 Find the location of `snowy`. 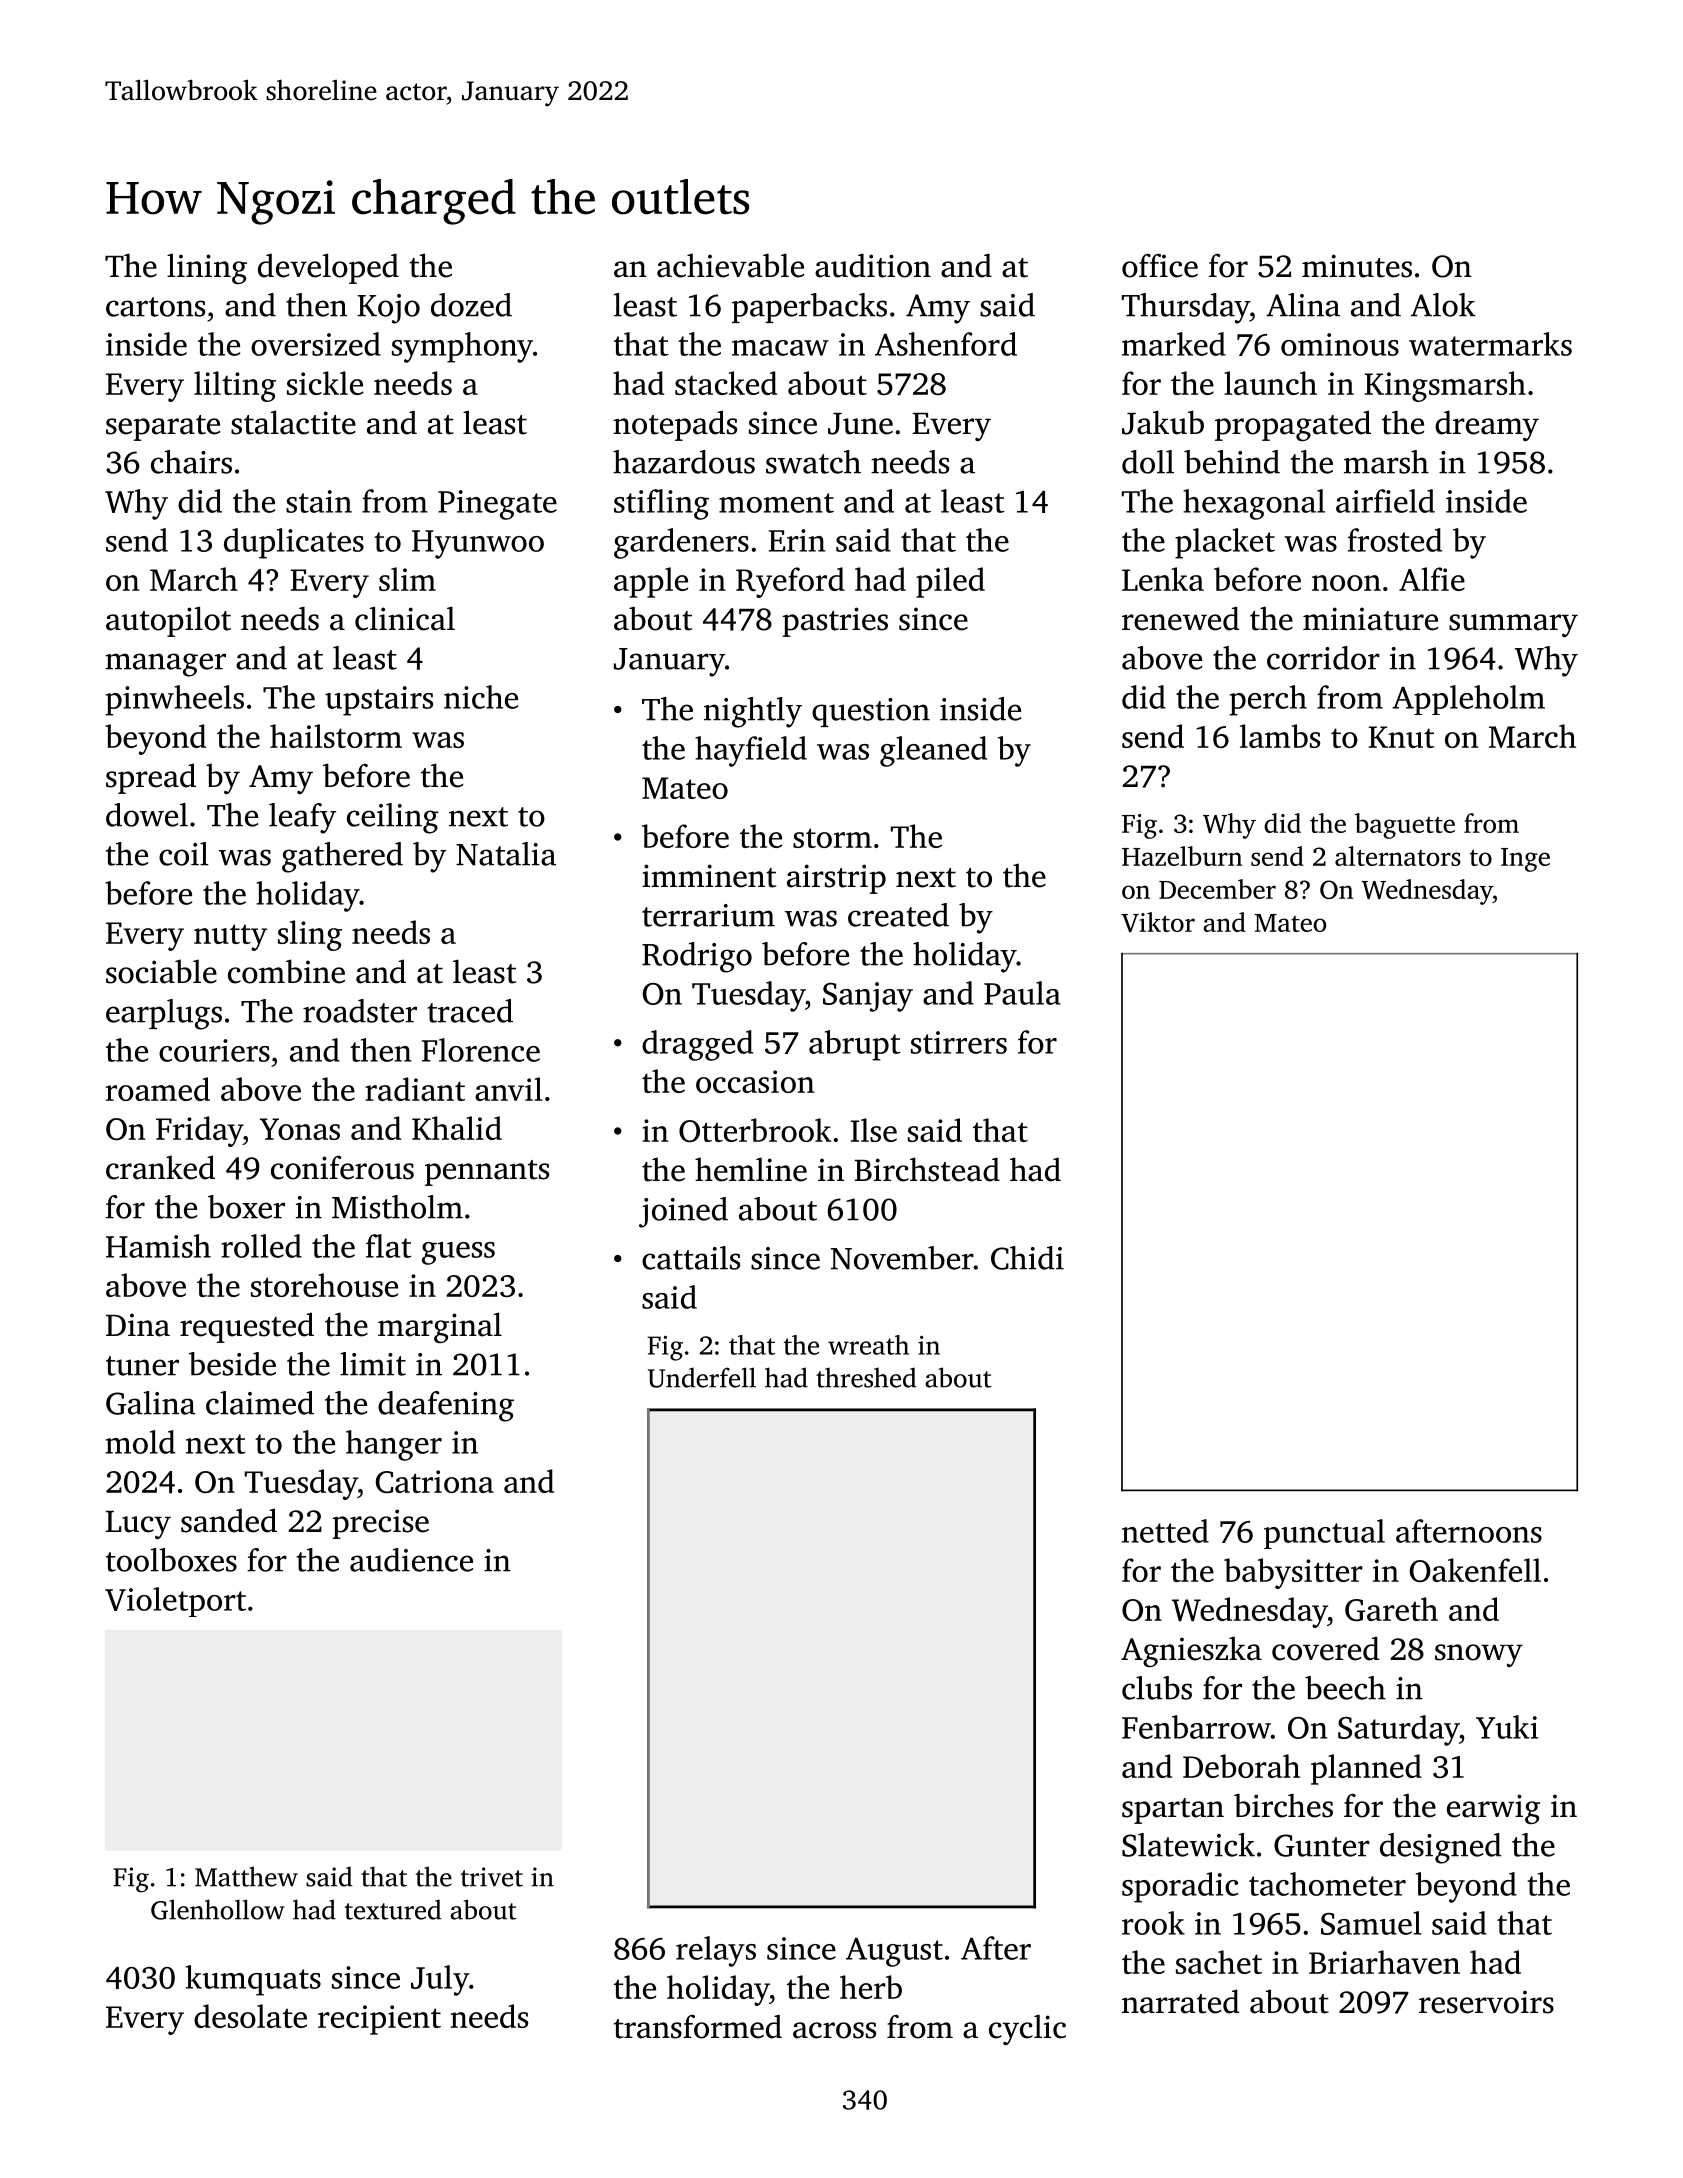

snowy is located at coordinates (1479, 1655).
